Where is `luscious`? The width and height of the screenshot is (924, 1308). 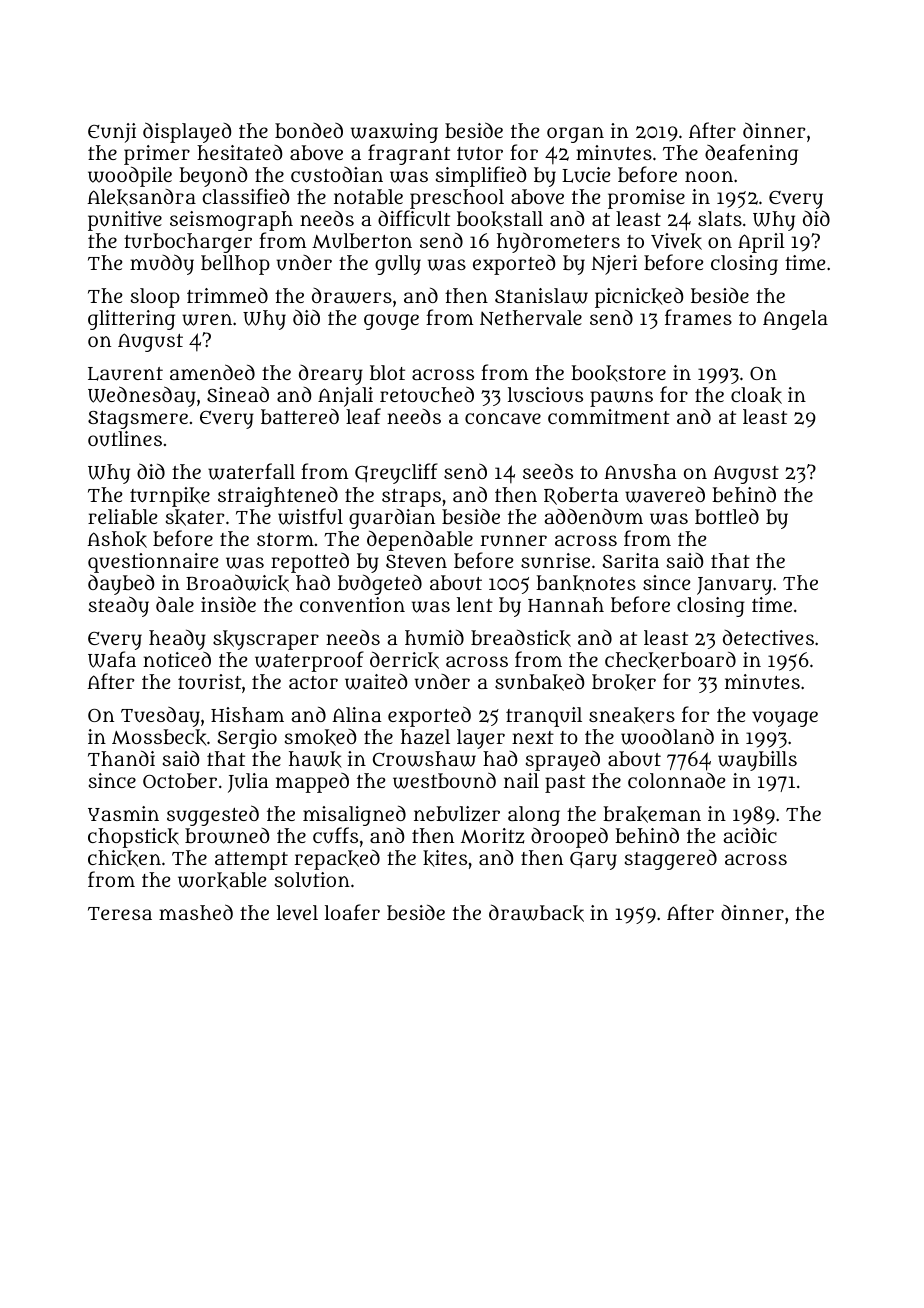 luscious is located at coordinates (545, 395).
